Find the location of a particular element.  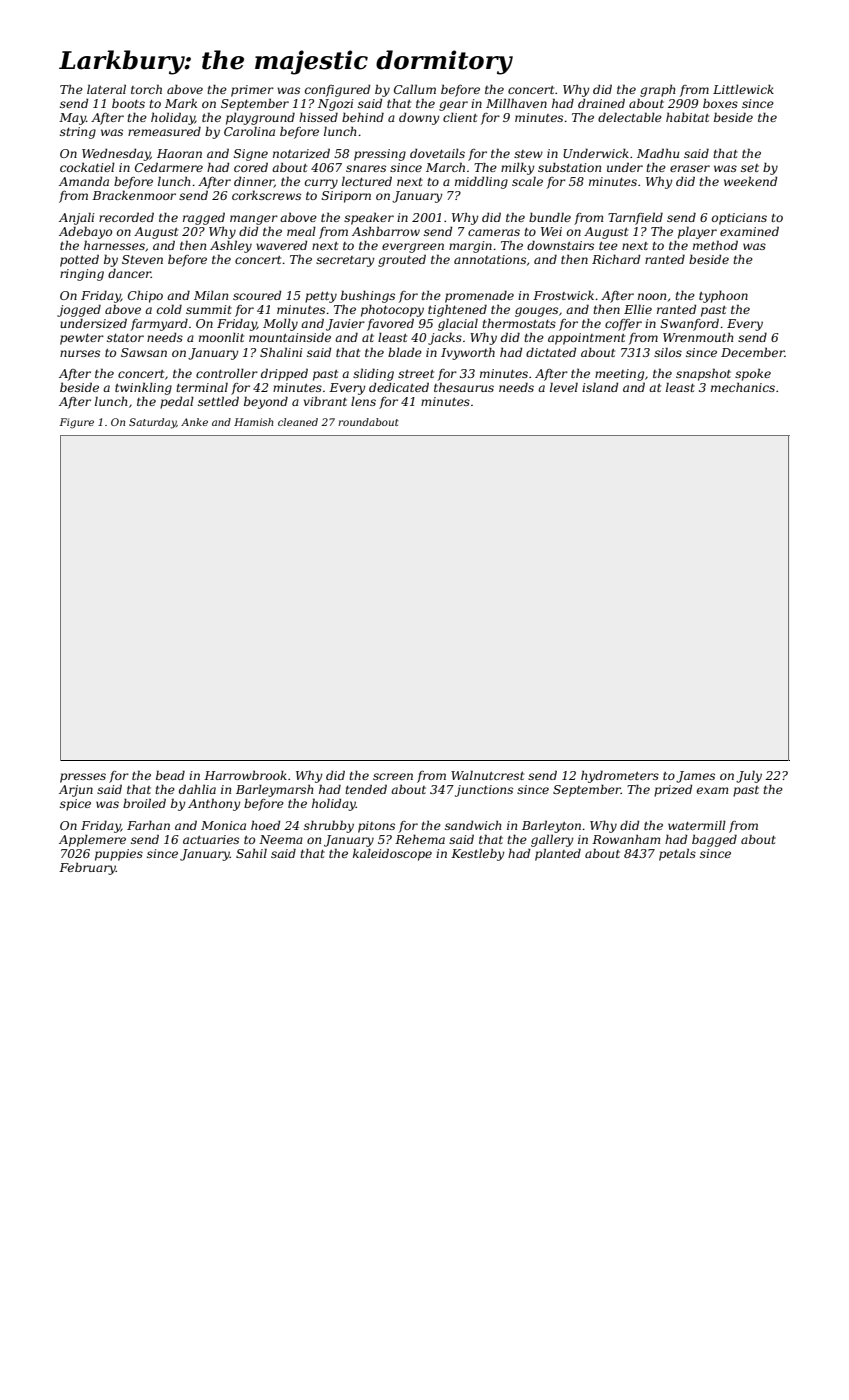

gear is located at coordinates (453, 106).
